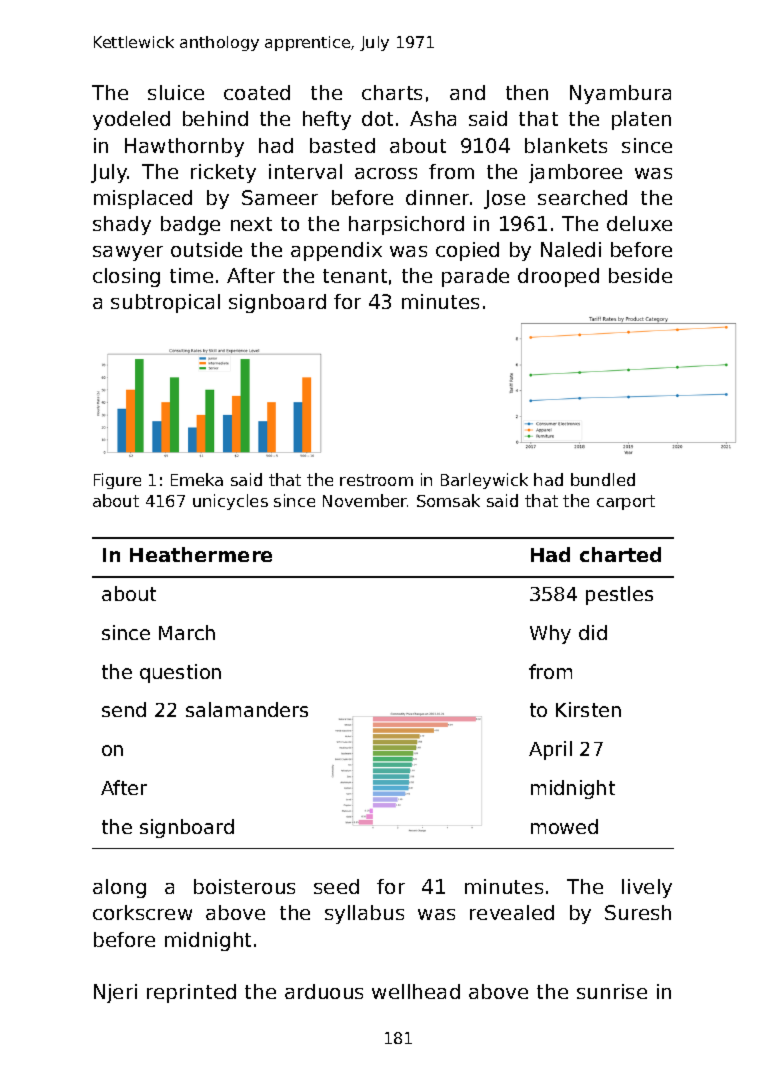 Image resolution: width=766 pixels, height=1087 pixels. What do you see at coordinates (119, 888) in the document?
I see `along` at bounding box center [119, 888].
